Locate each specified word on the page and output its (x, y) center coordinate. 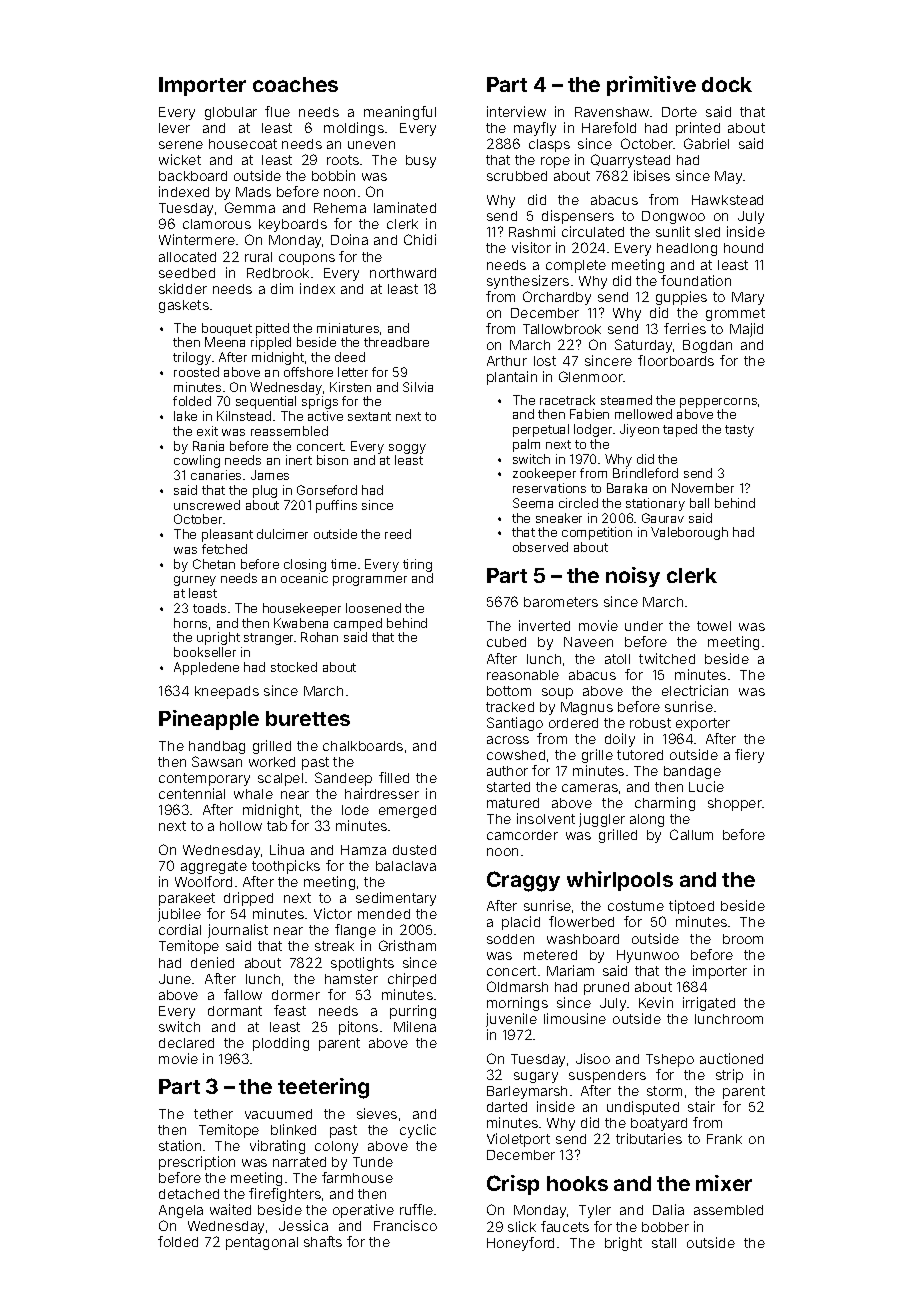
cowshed (516, 755)
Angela (181, 1211)
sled (707, 232)
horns (190, 623)
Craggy (523, 881)
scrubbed (517, 176)
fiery (749, 756)
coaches (295, 84)
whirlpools (620, 881)
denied (212, 962)
